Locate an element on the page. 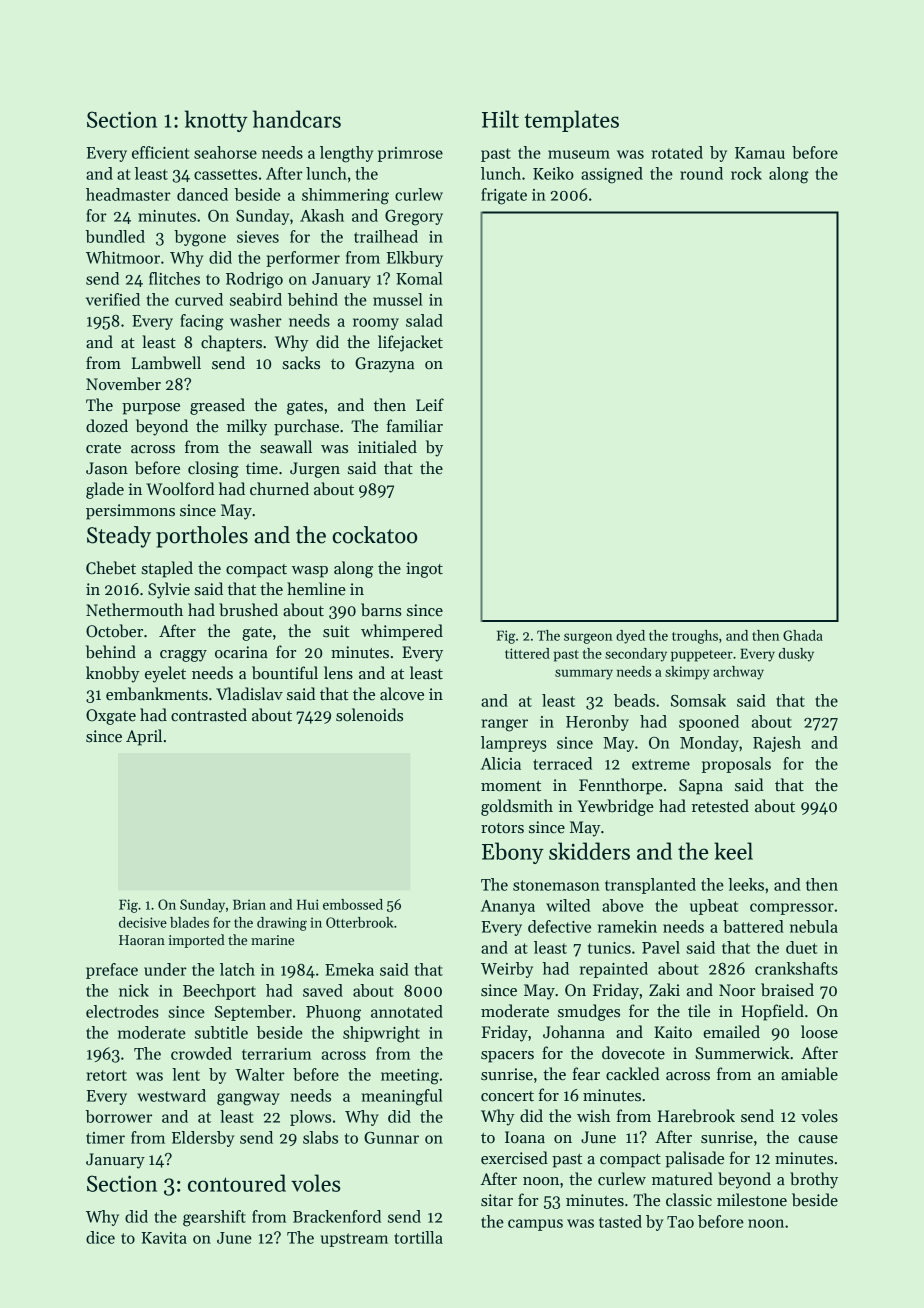  under is located at coordinates (165, 969).
